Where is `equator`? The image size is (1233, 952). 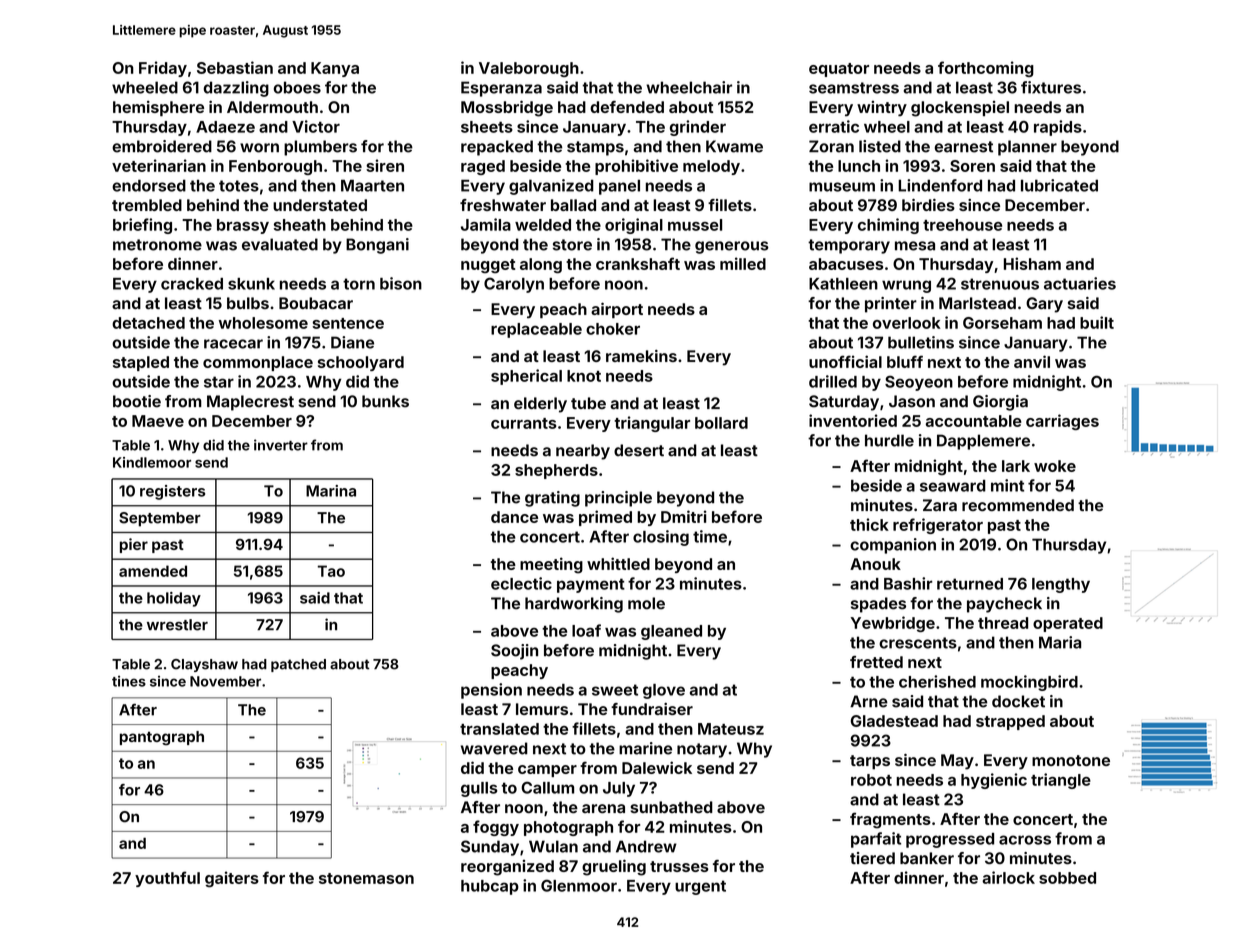 equator is located at coordinates (839, 70).
